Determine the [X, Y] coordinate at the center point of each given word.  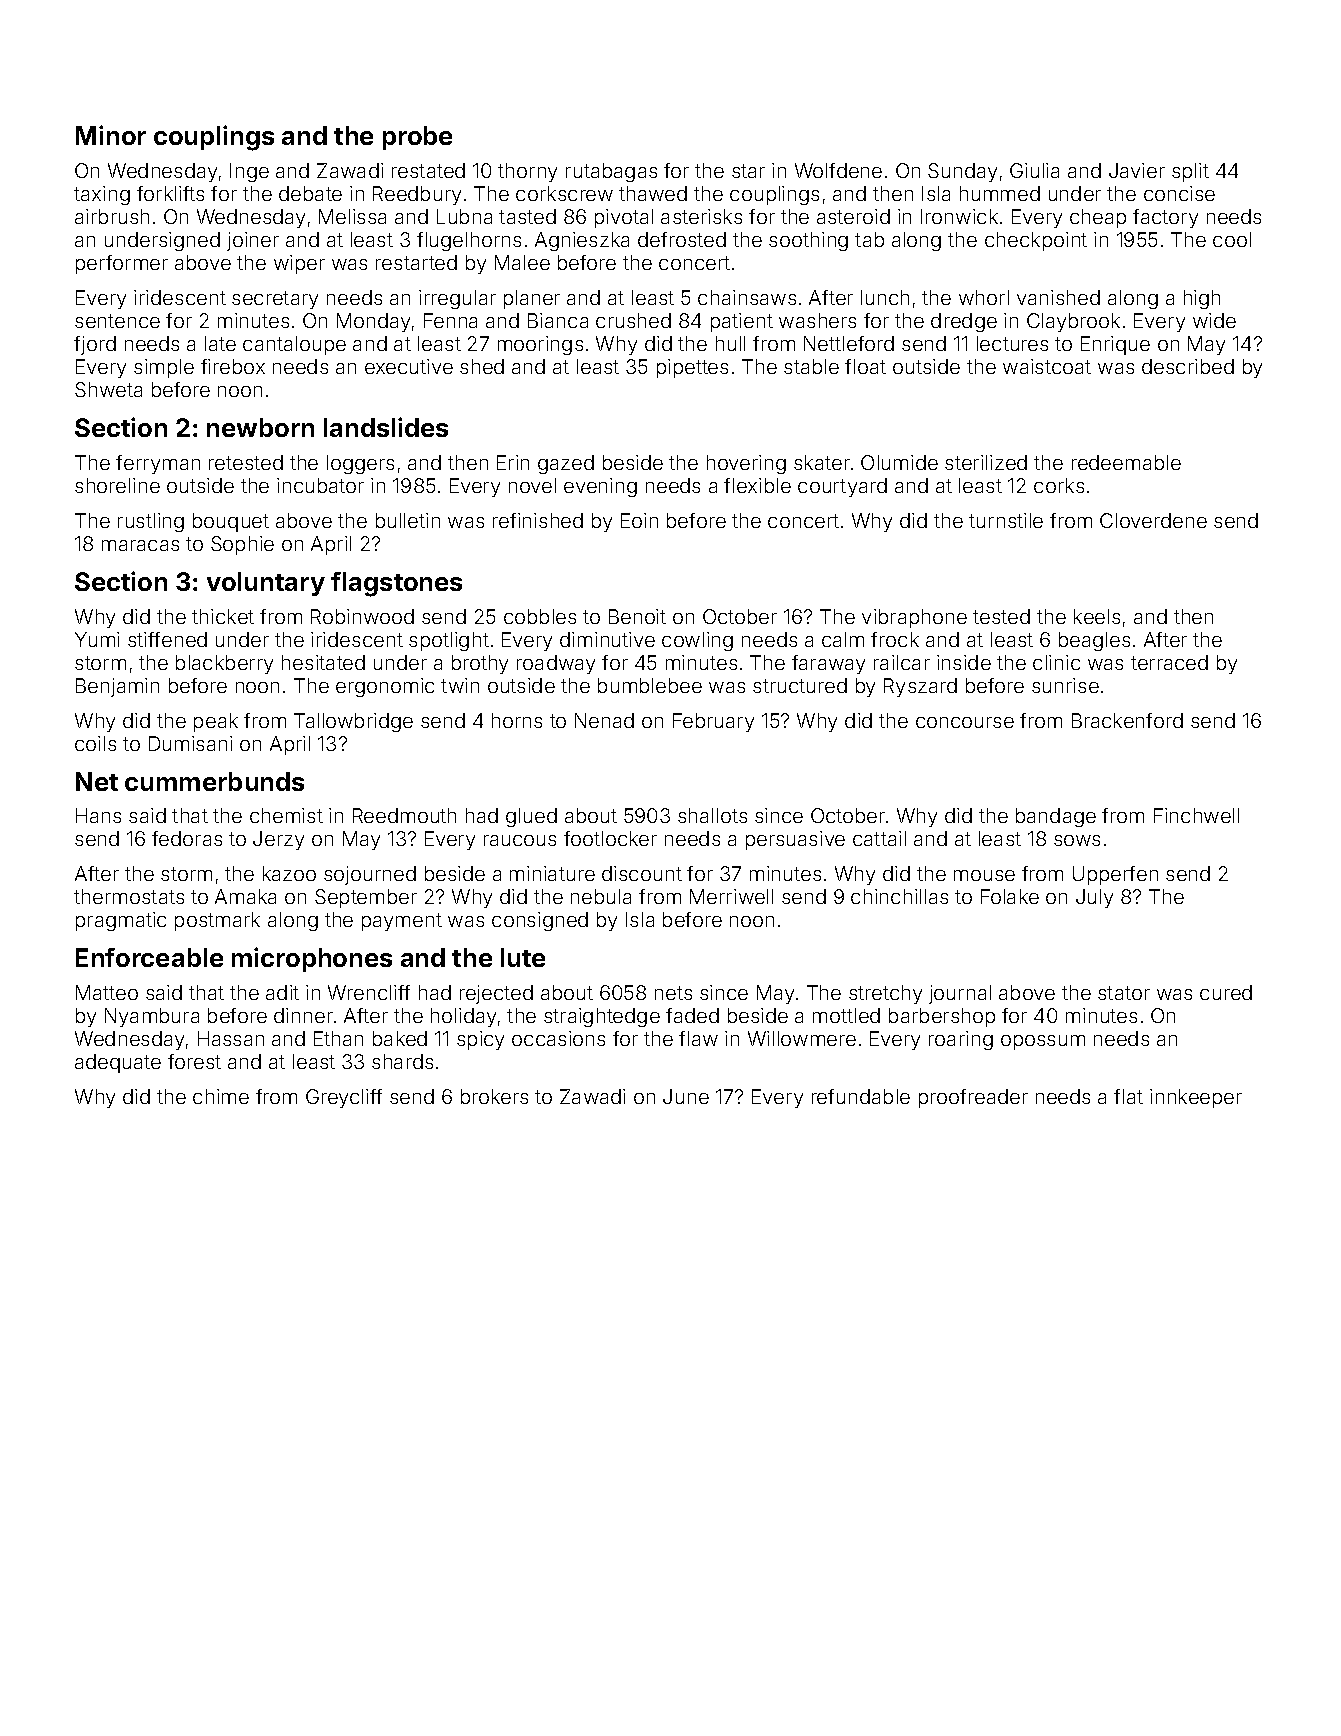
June [686, 1096]
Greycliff [344, 1098]
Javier [1137, 170]
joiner [253, 241]
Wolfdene [838, 170]
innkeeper [1196, 1098]
